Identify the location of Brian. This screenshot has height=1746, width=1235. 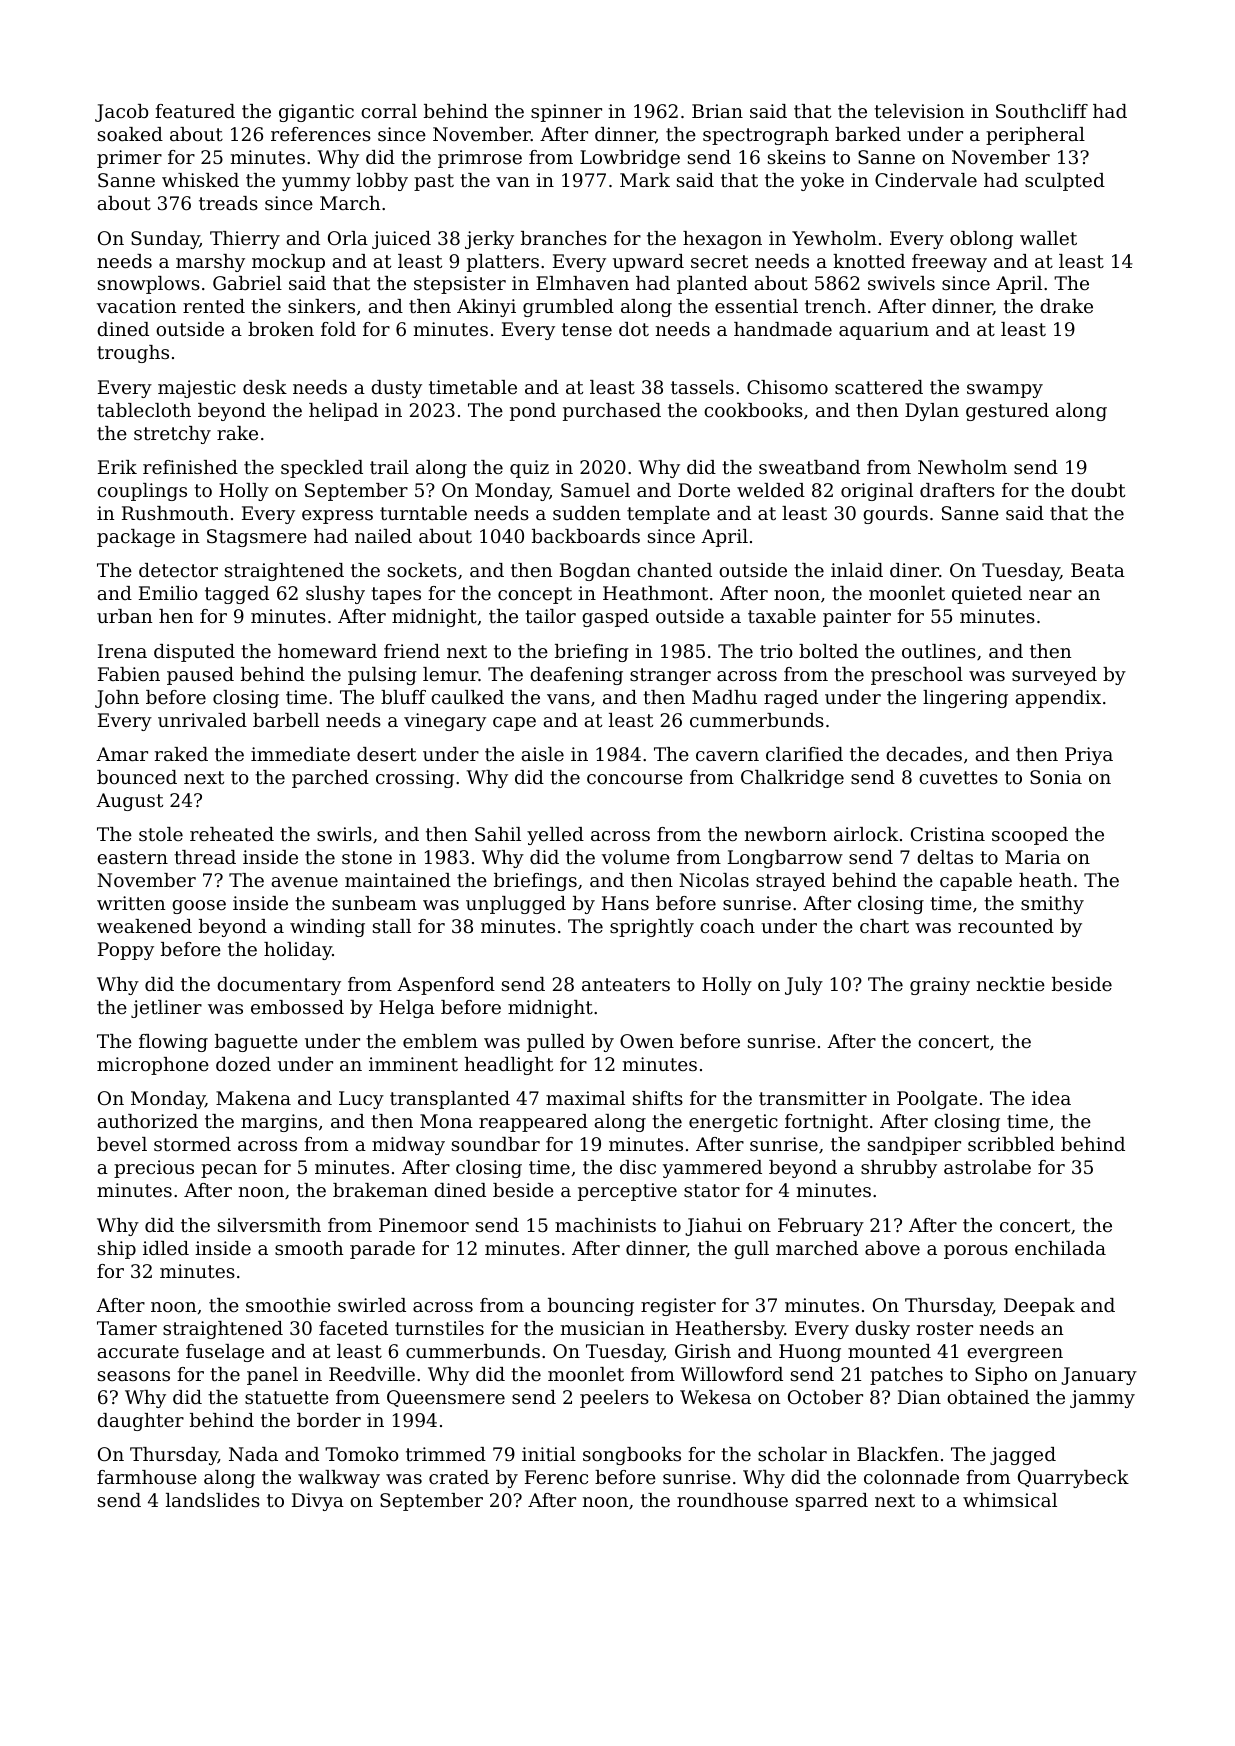
(717, 111).
